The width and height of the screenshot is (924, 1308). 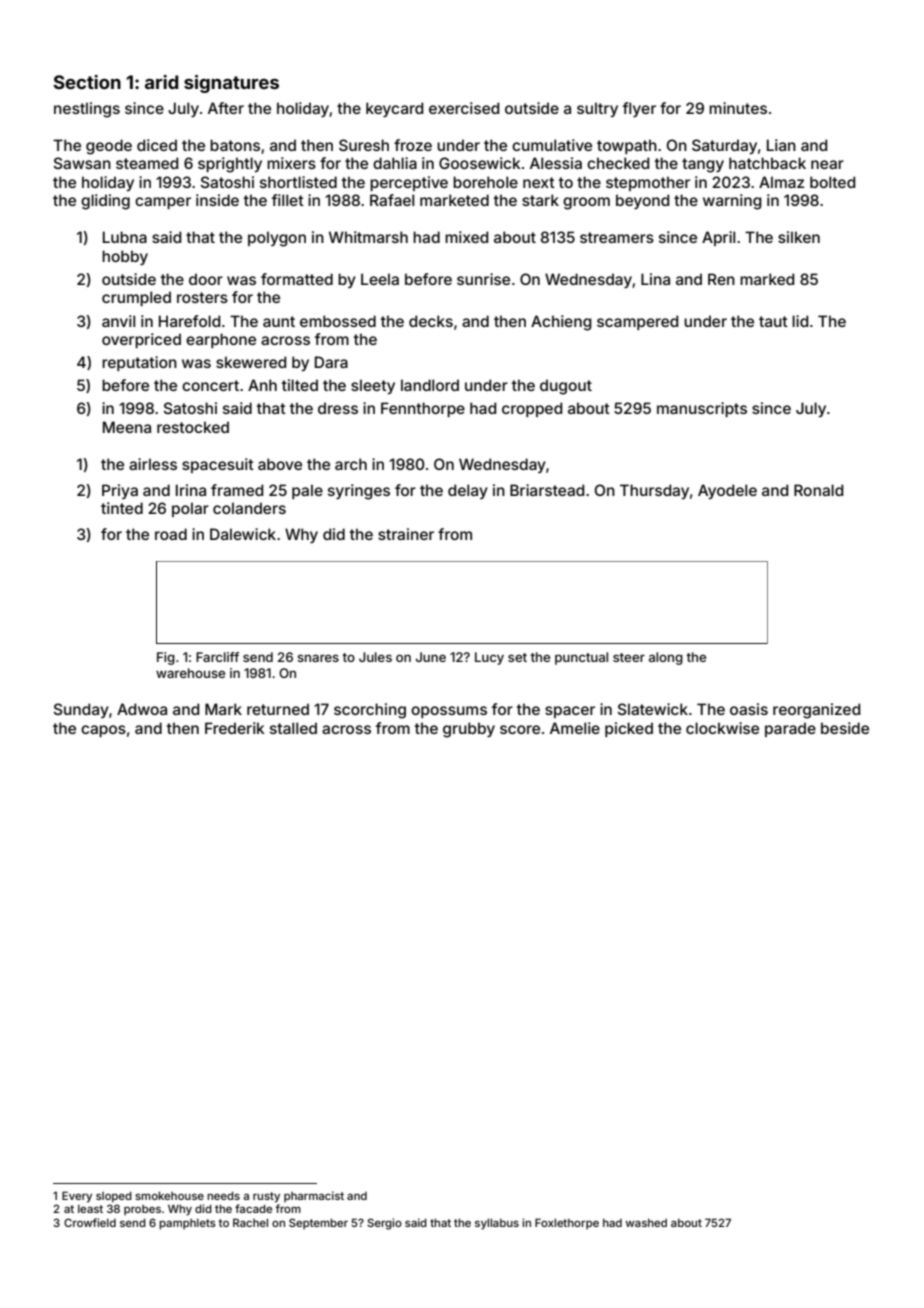 I want to click on pharmacist, so click(x=314, y=1196).
